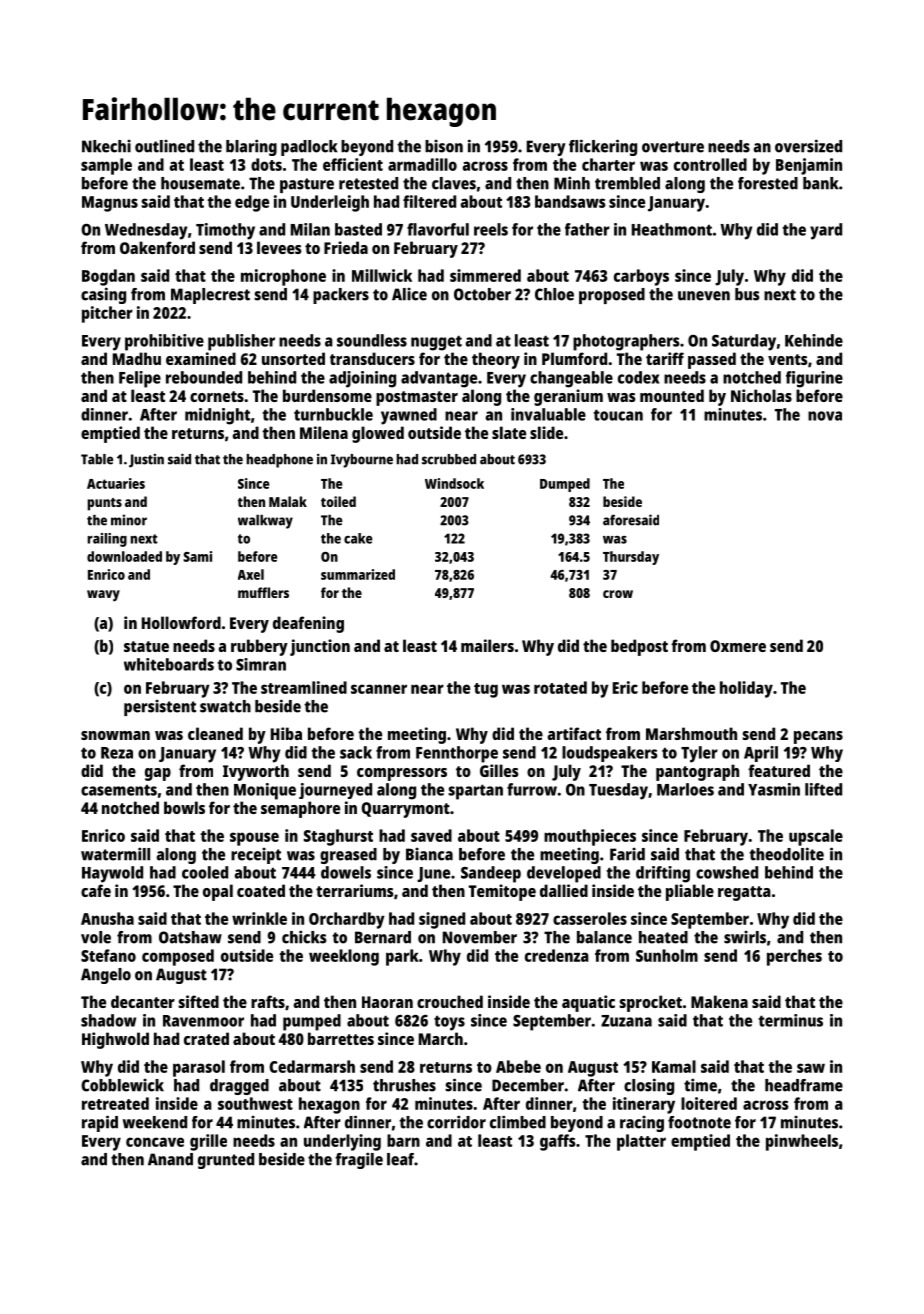 This screenshot has width=924, height=1314. What do you see at coordinates (691, 733) in the screenshot?
I see `Marshmouth` at bounding box center [691, 733].
